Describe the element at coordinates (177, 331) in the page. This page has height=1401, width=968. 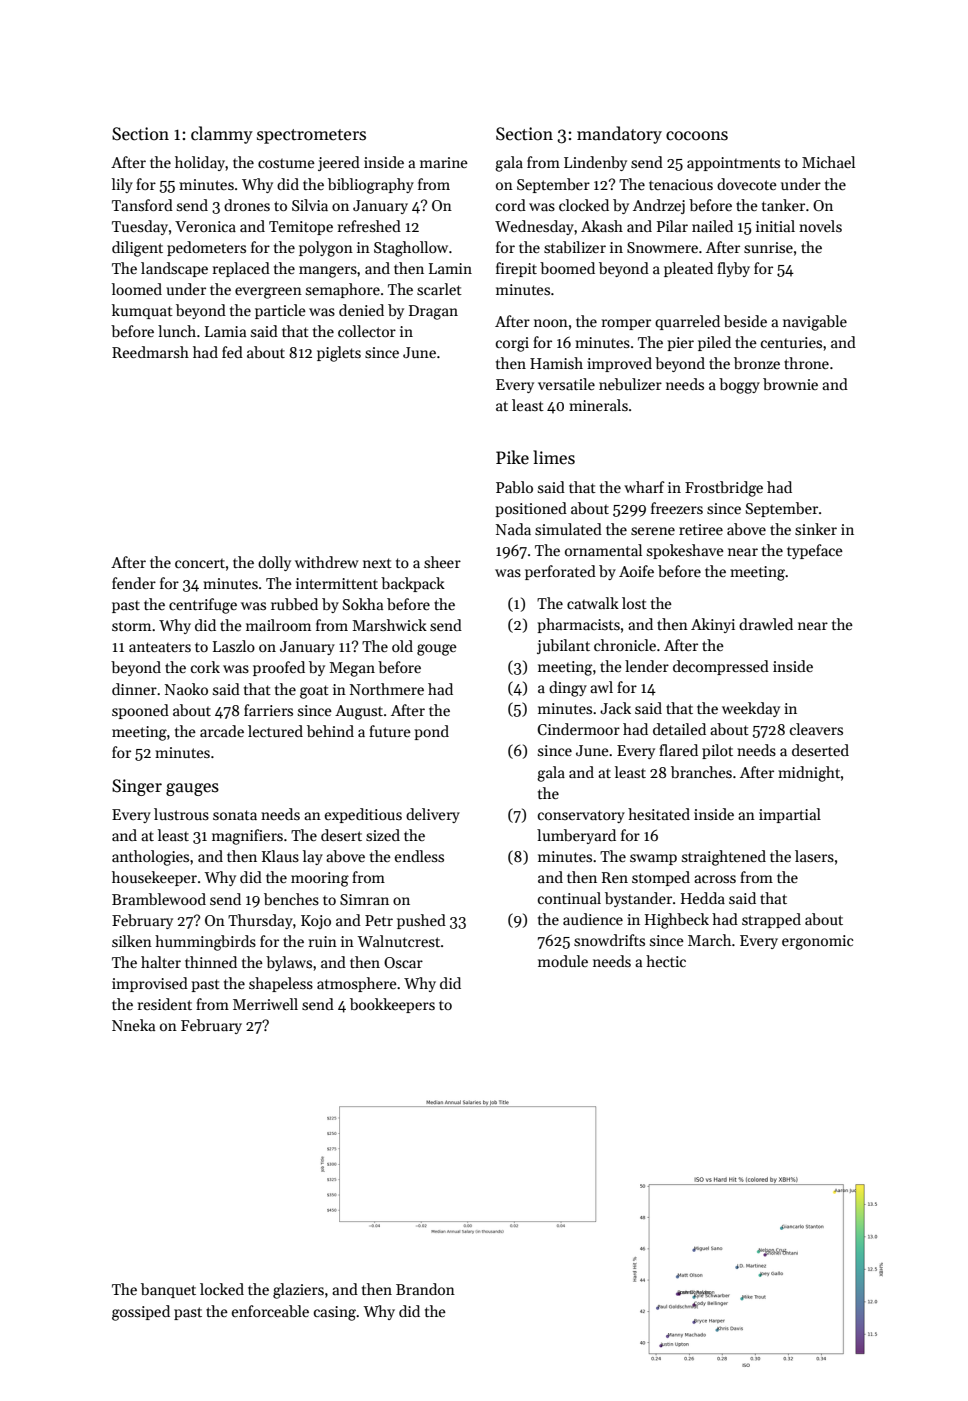
I see `lunch` at that location.
